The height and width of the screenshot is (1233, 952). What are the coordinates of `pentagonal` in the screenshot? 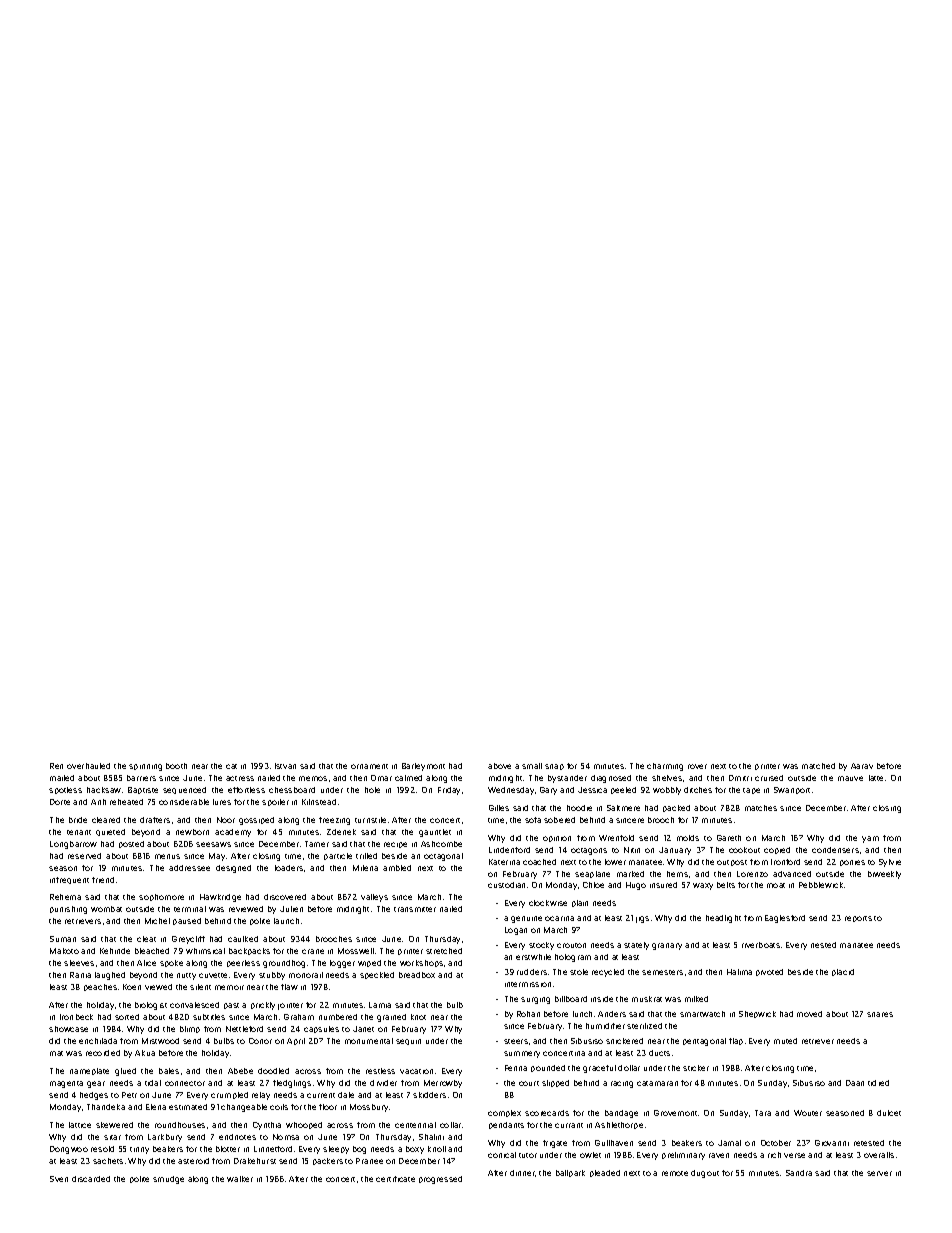 It's located at (704, 1042).
